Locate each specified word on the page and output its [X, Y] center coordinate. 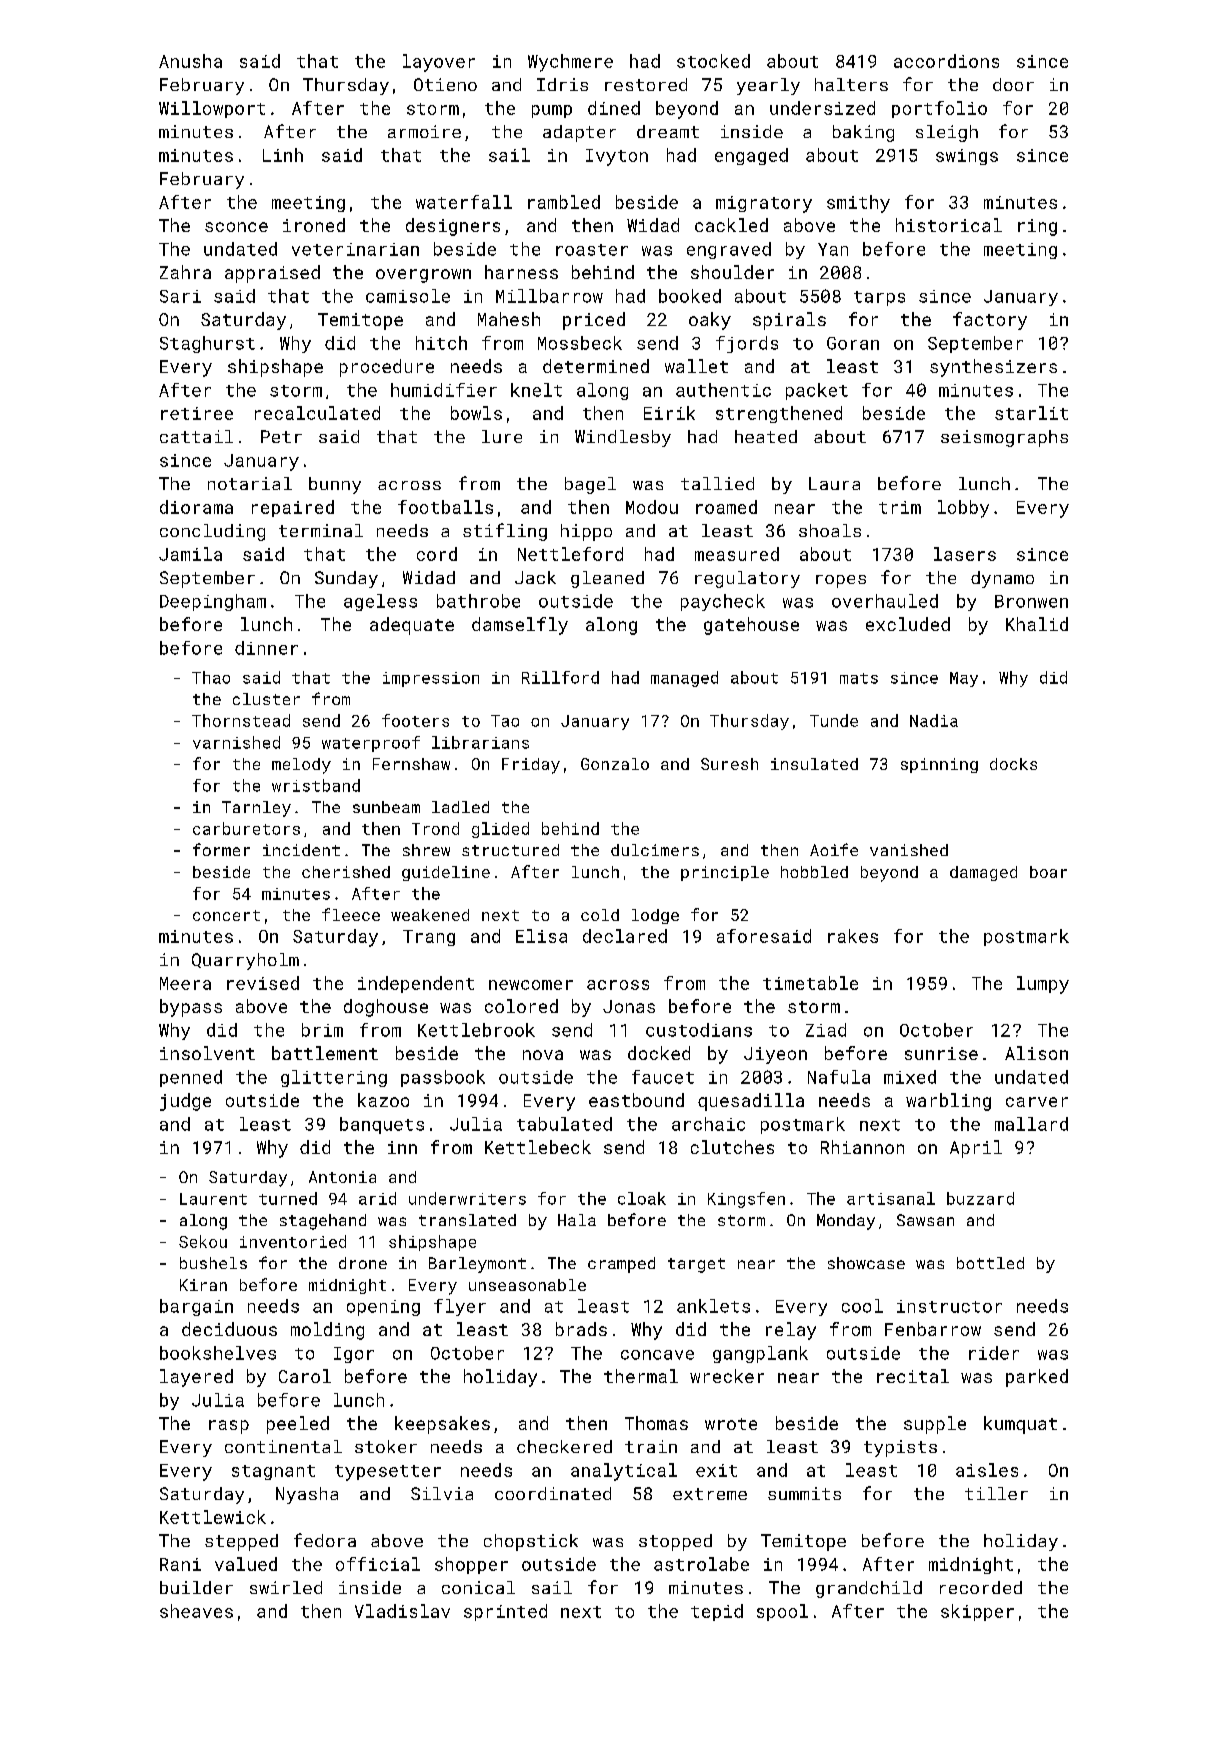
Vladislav [402, 1611]
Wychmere [570, 63]
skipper [977, 1612]
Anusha [190, 61]
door [1013, 84]
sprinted [505, 1612]
